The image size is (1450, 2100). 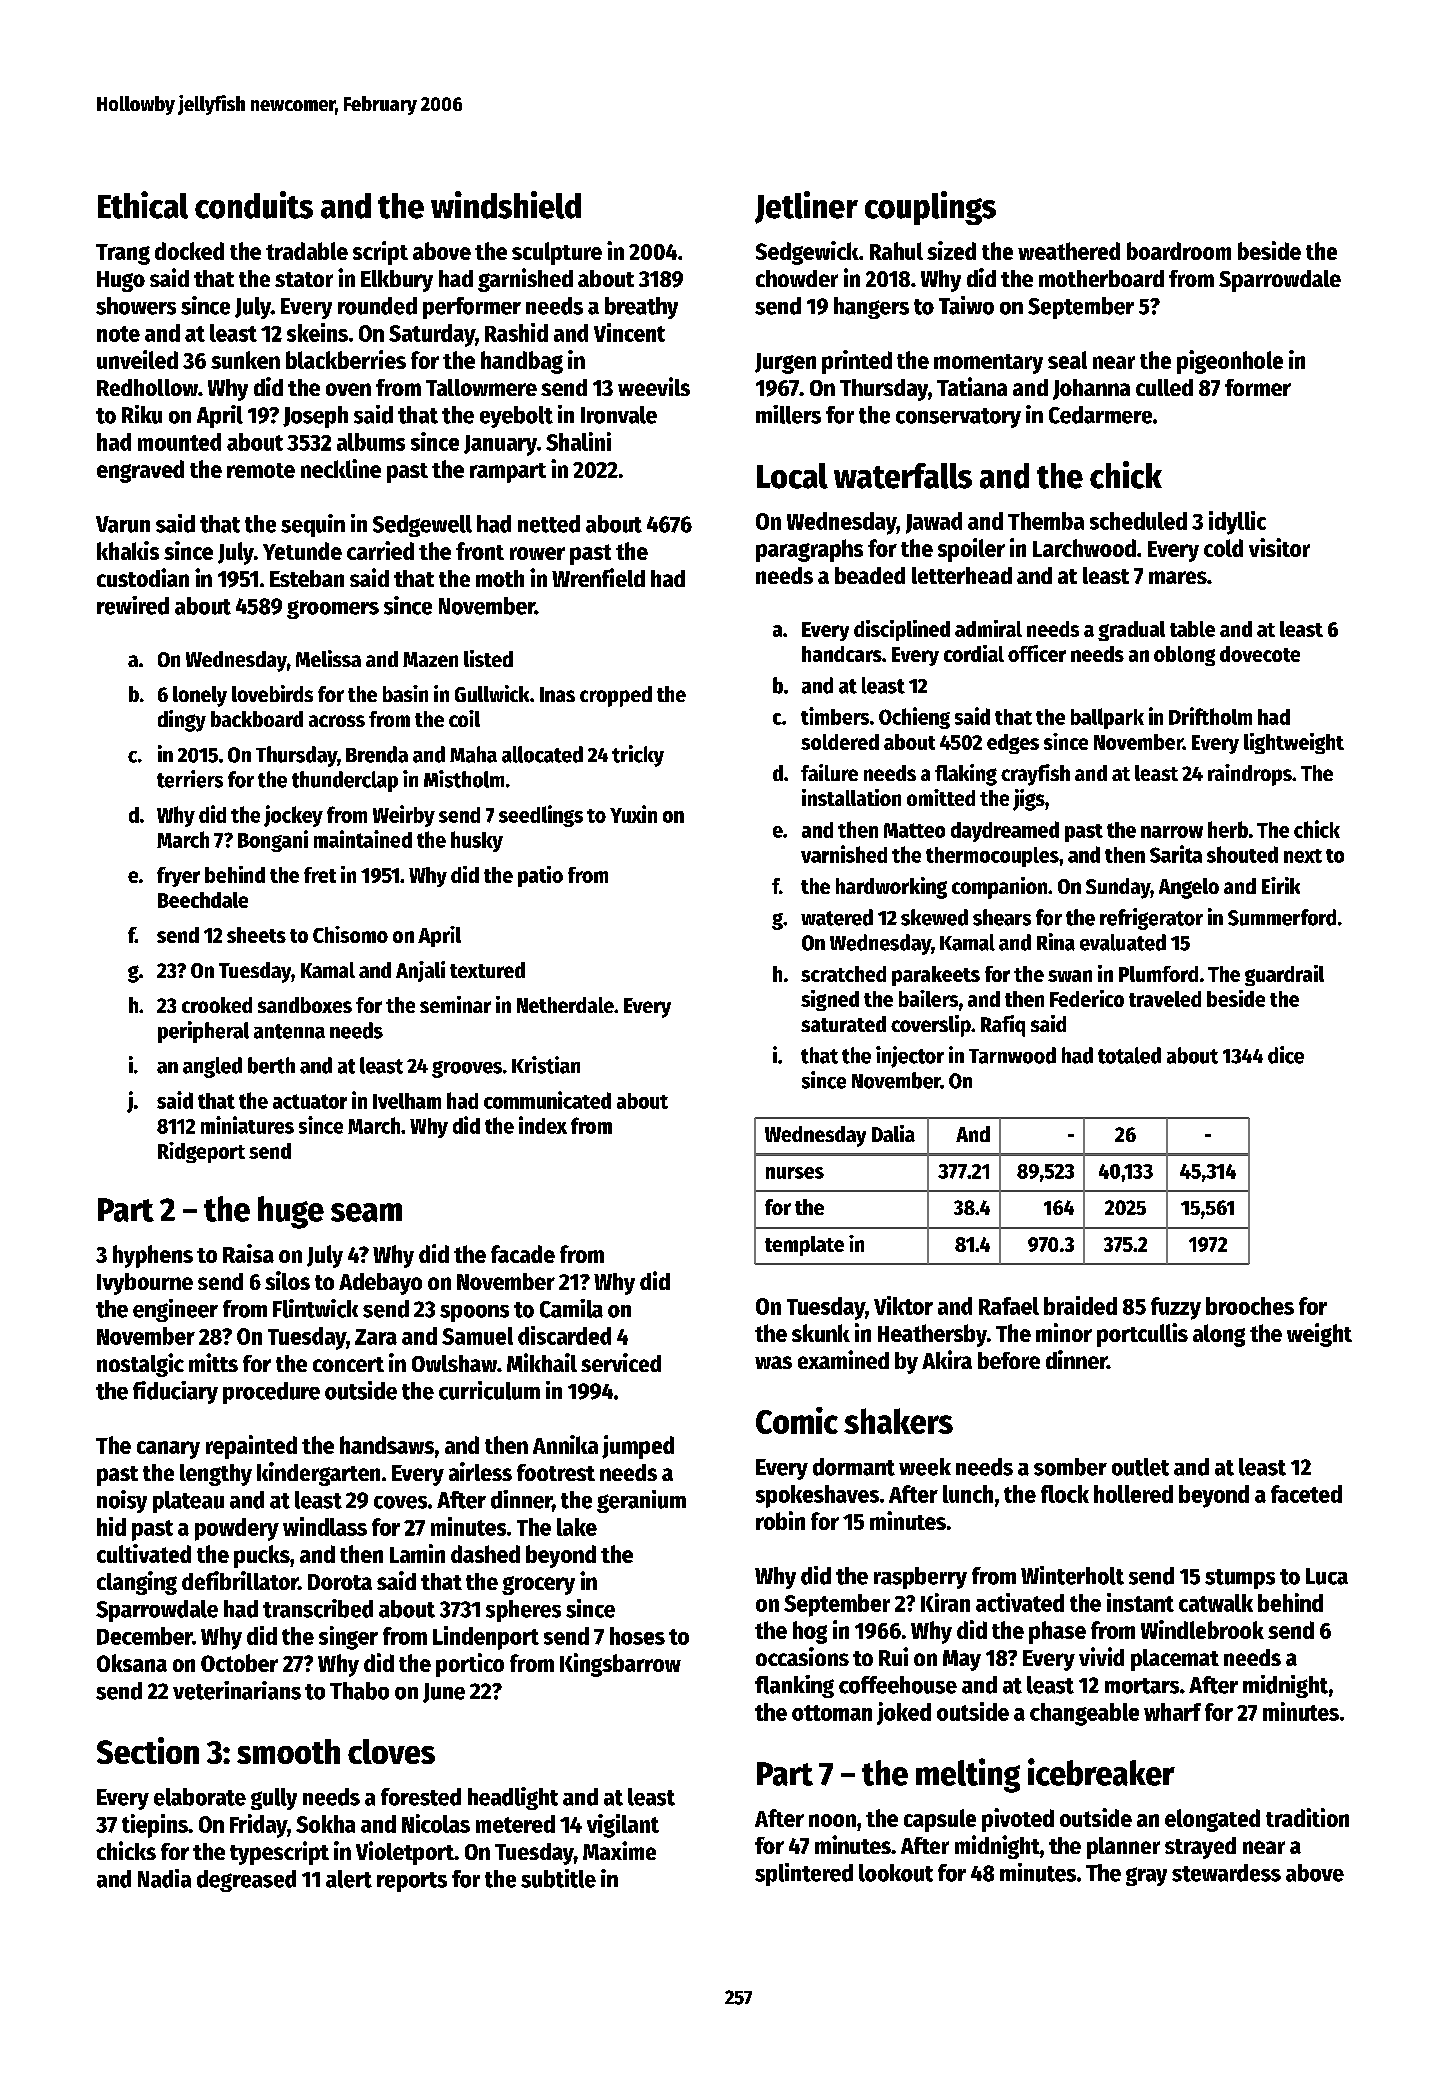 What do you see at coordinates (832, 1820) in the screenshot?
I see `noon` at bounding box center [832, 1820].
